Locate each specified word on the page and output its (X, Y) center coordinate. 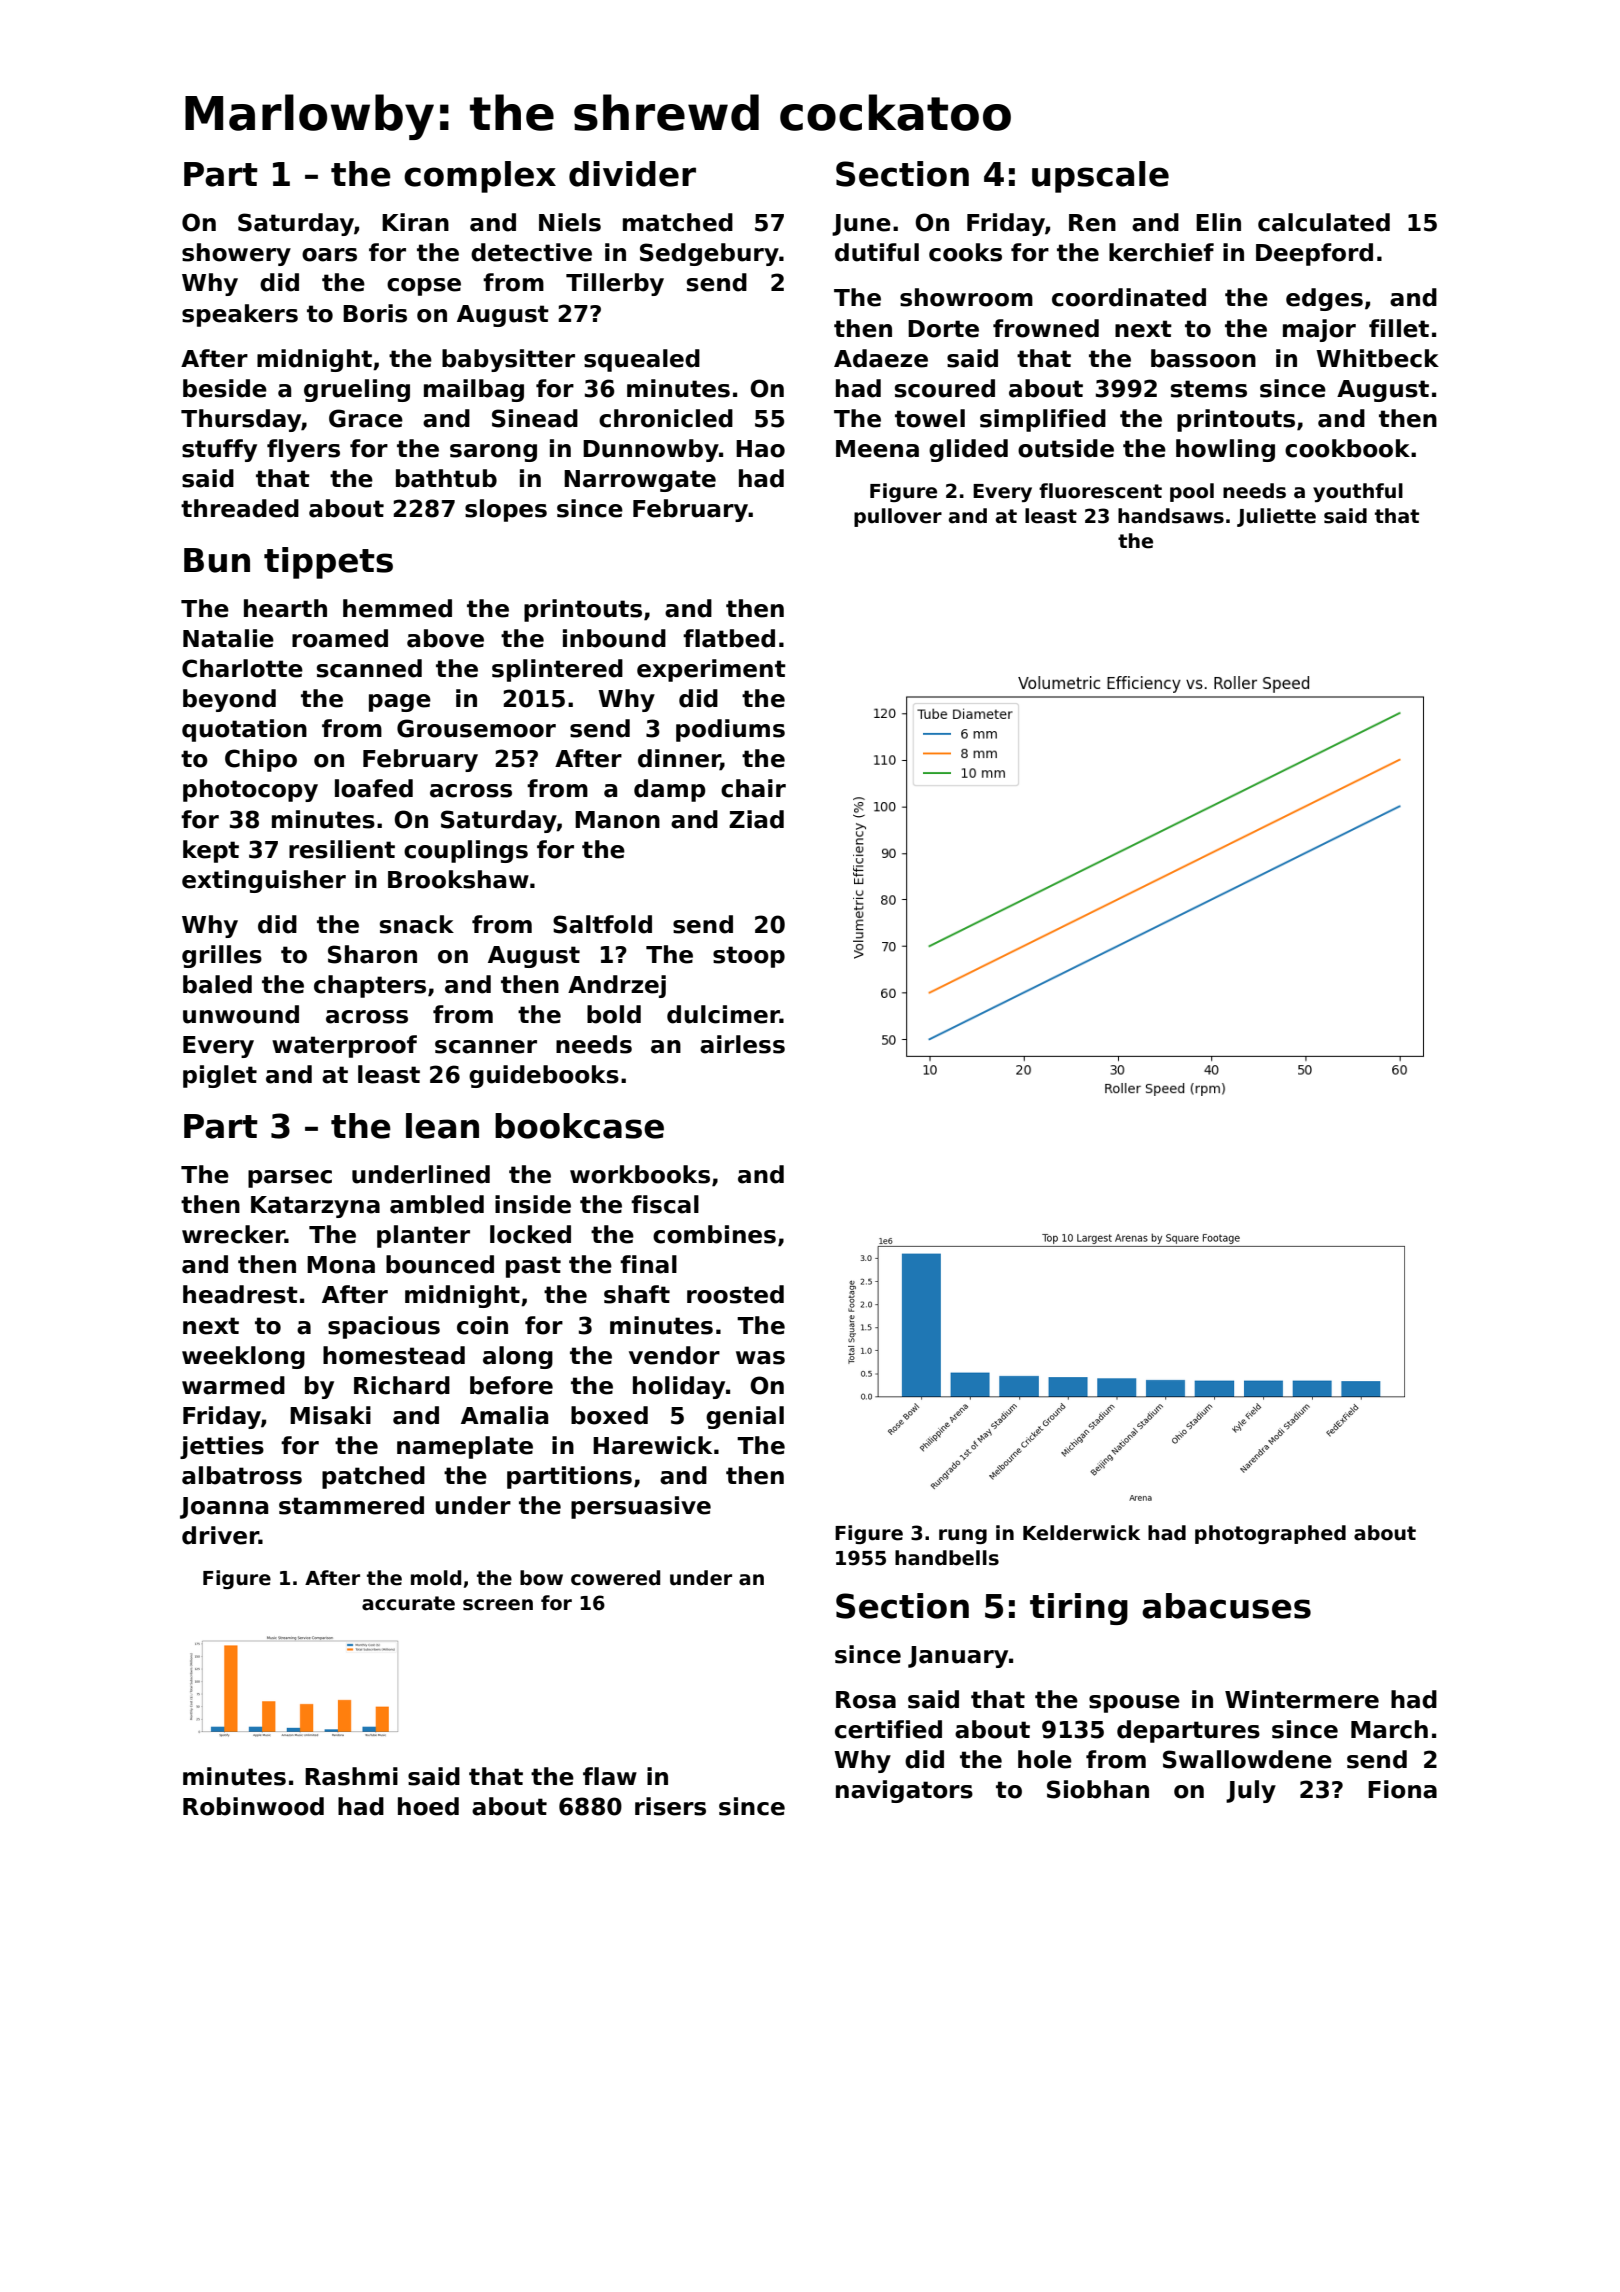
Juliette (1276, 517)
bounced (440, 1264)
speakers (240, 315)
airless (742, 1044)
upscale (1100, 177)
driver (220, 1535)
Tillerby (615, 284)
